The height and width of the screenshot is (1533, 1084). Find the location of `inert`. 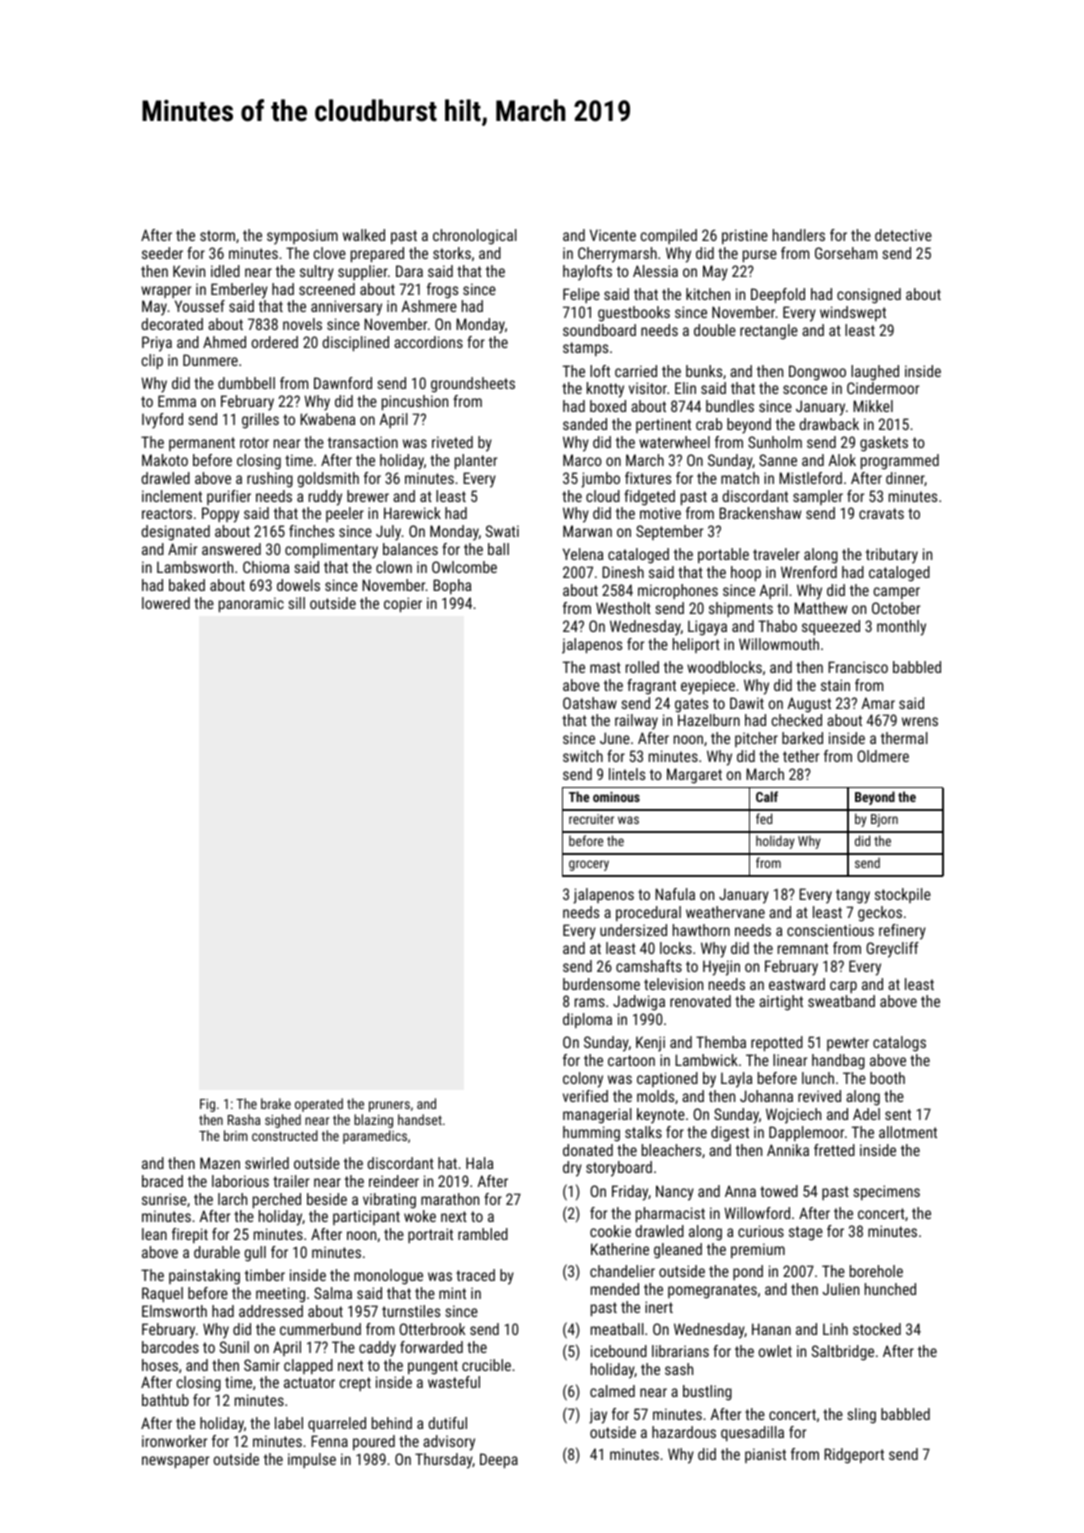

inert is located at coordinates (659, 1307).
